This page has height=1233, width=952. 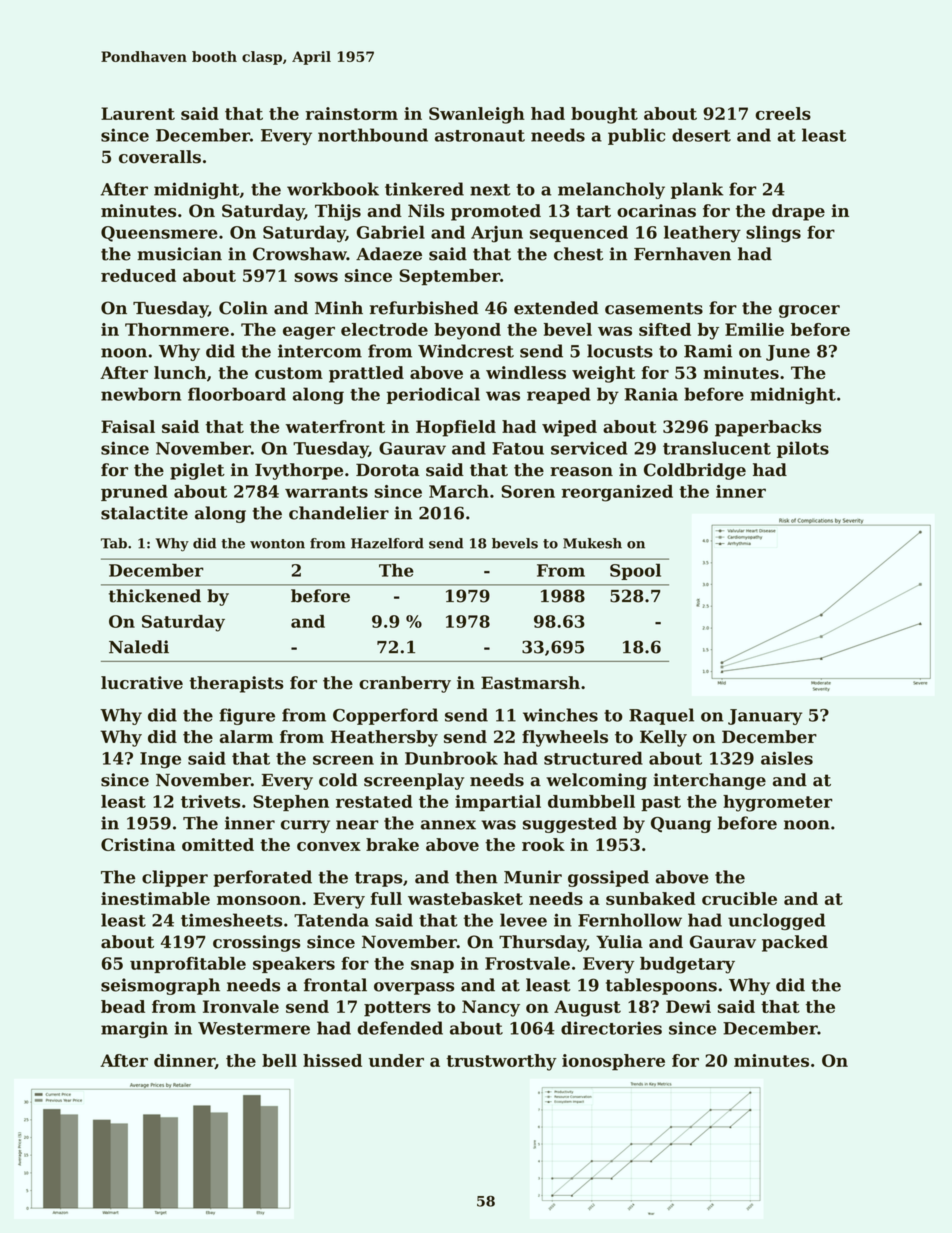 I want to click on Gabriel, so click(x=391, y=232).
